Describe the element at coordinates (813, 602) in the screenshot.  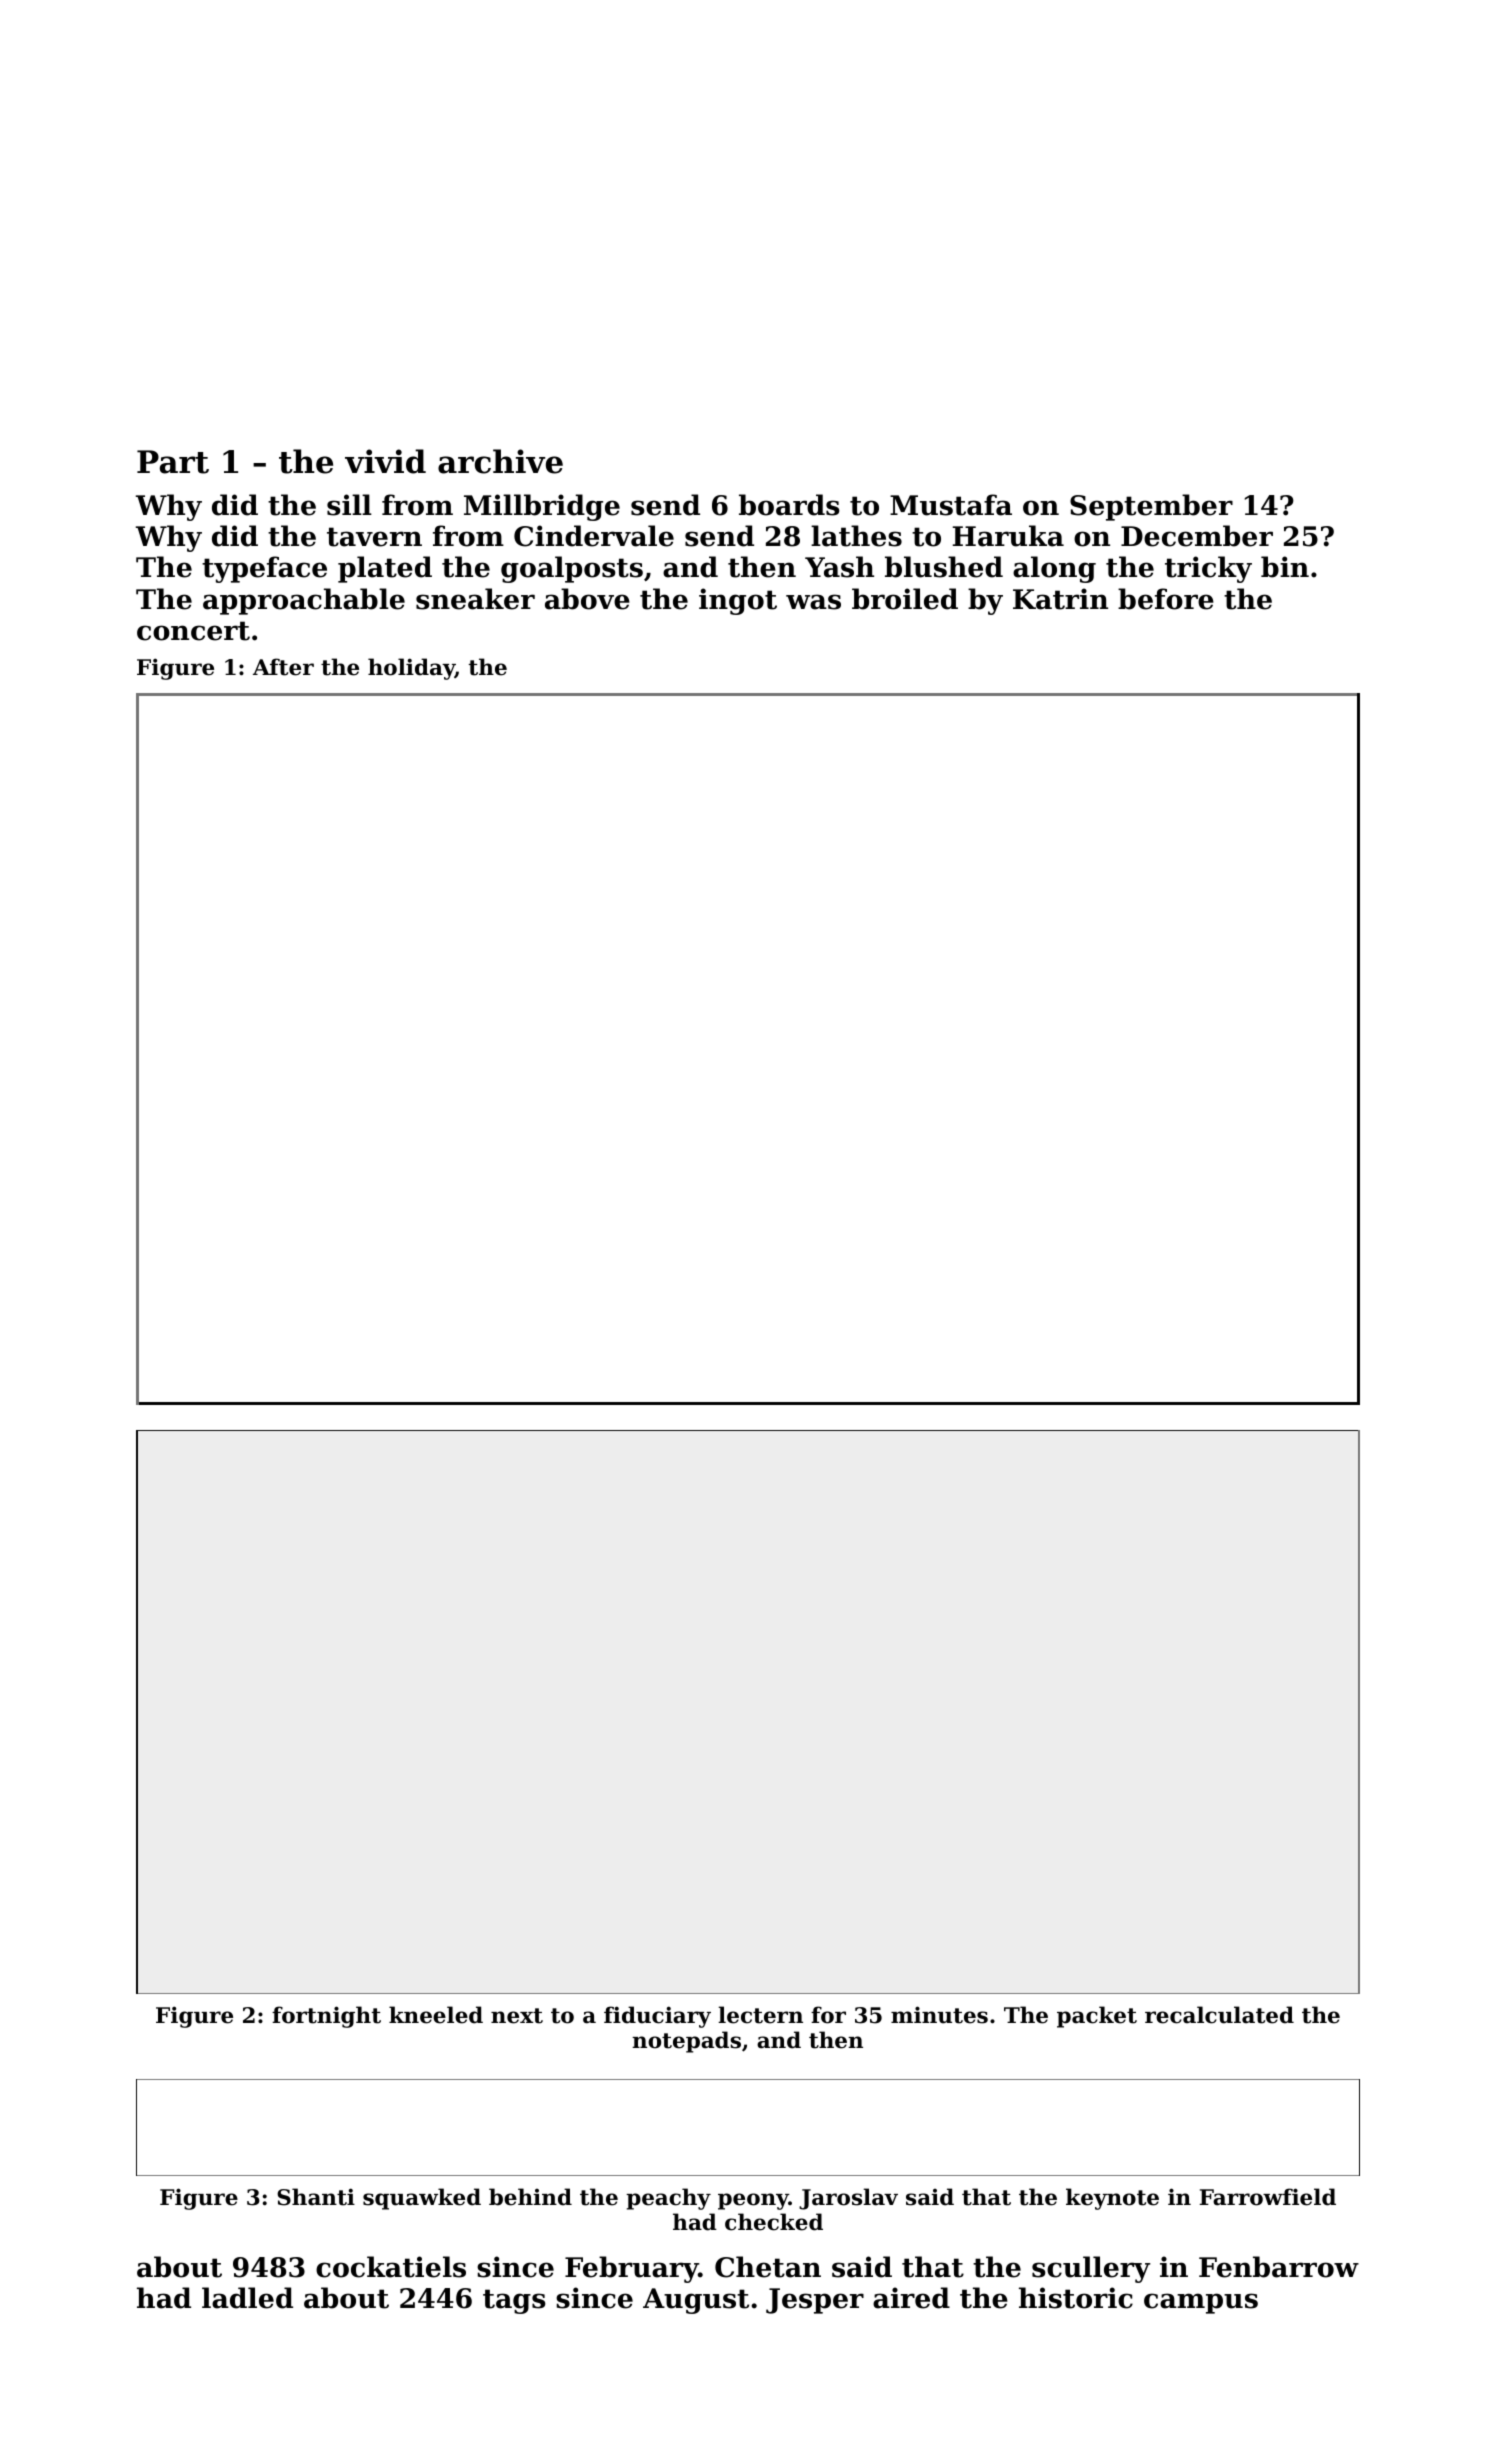
I see `was` at that location.
